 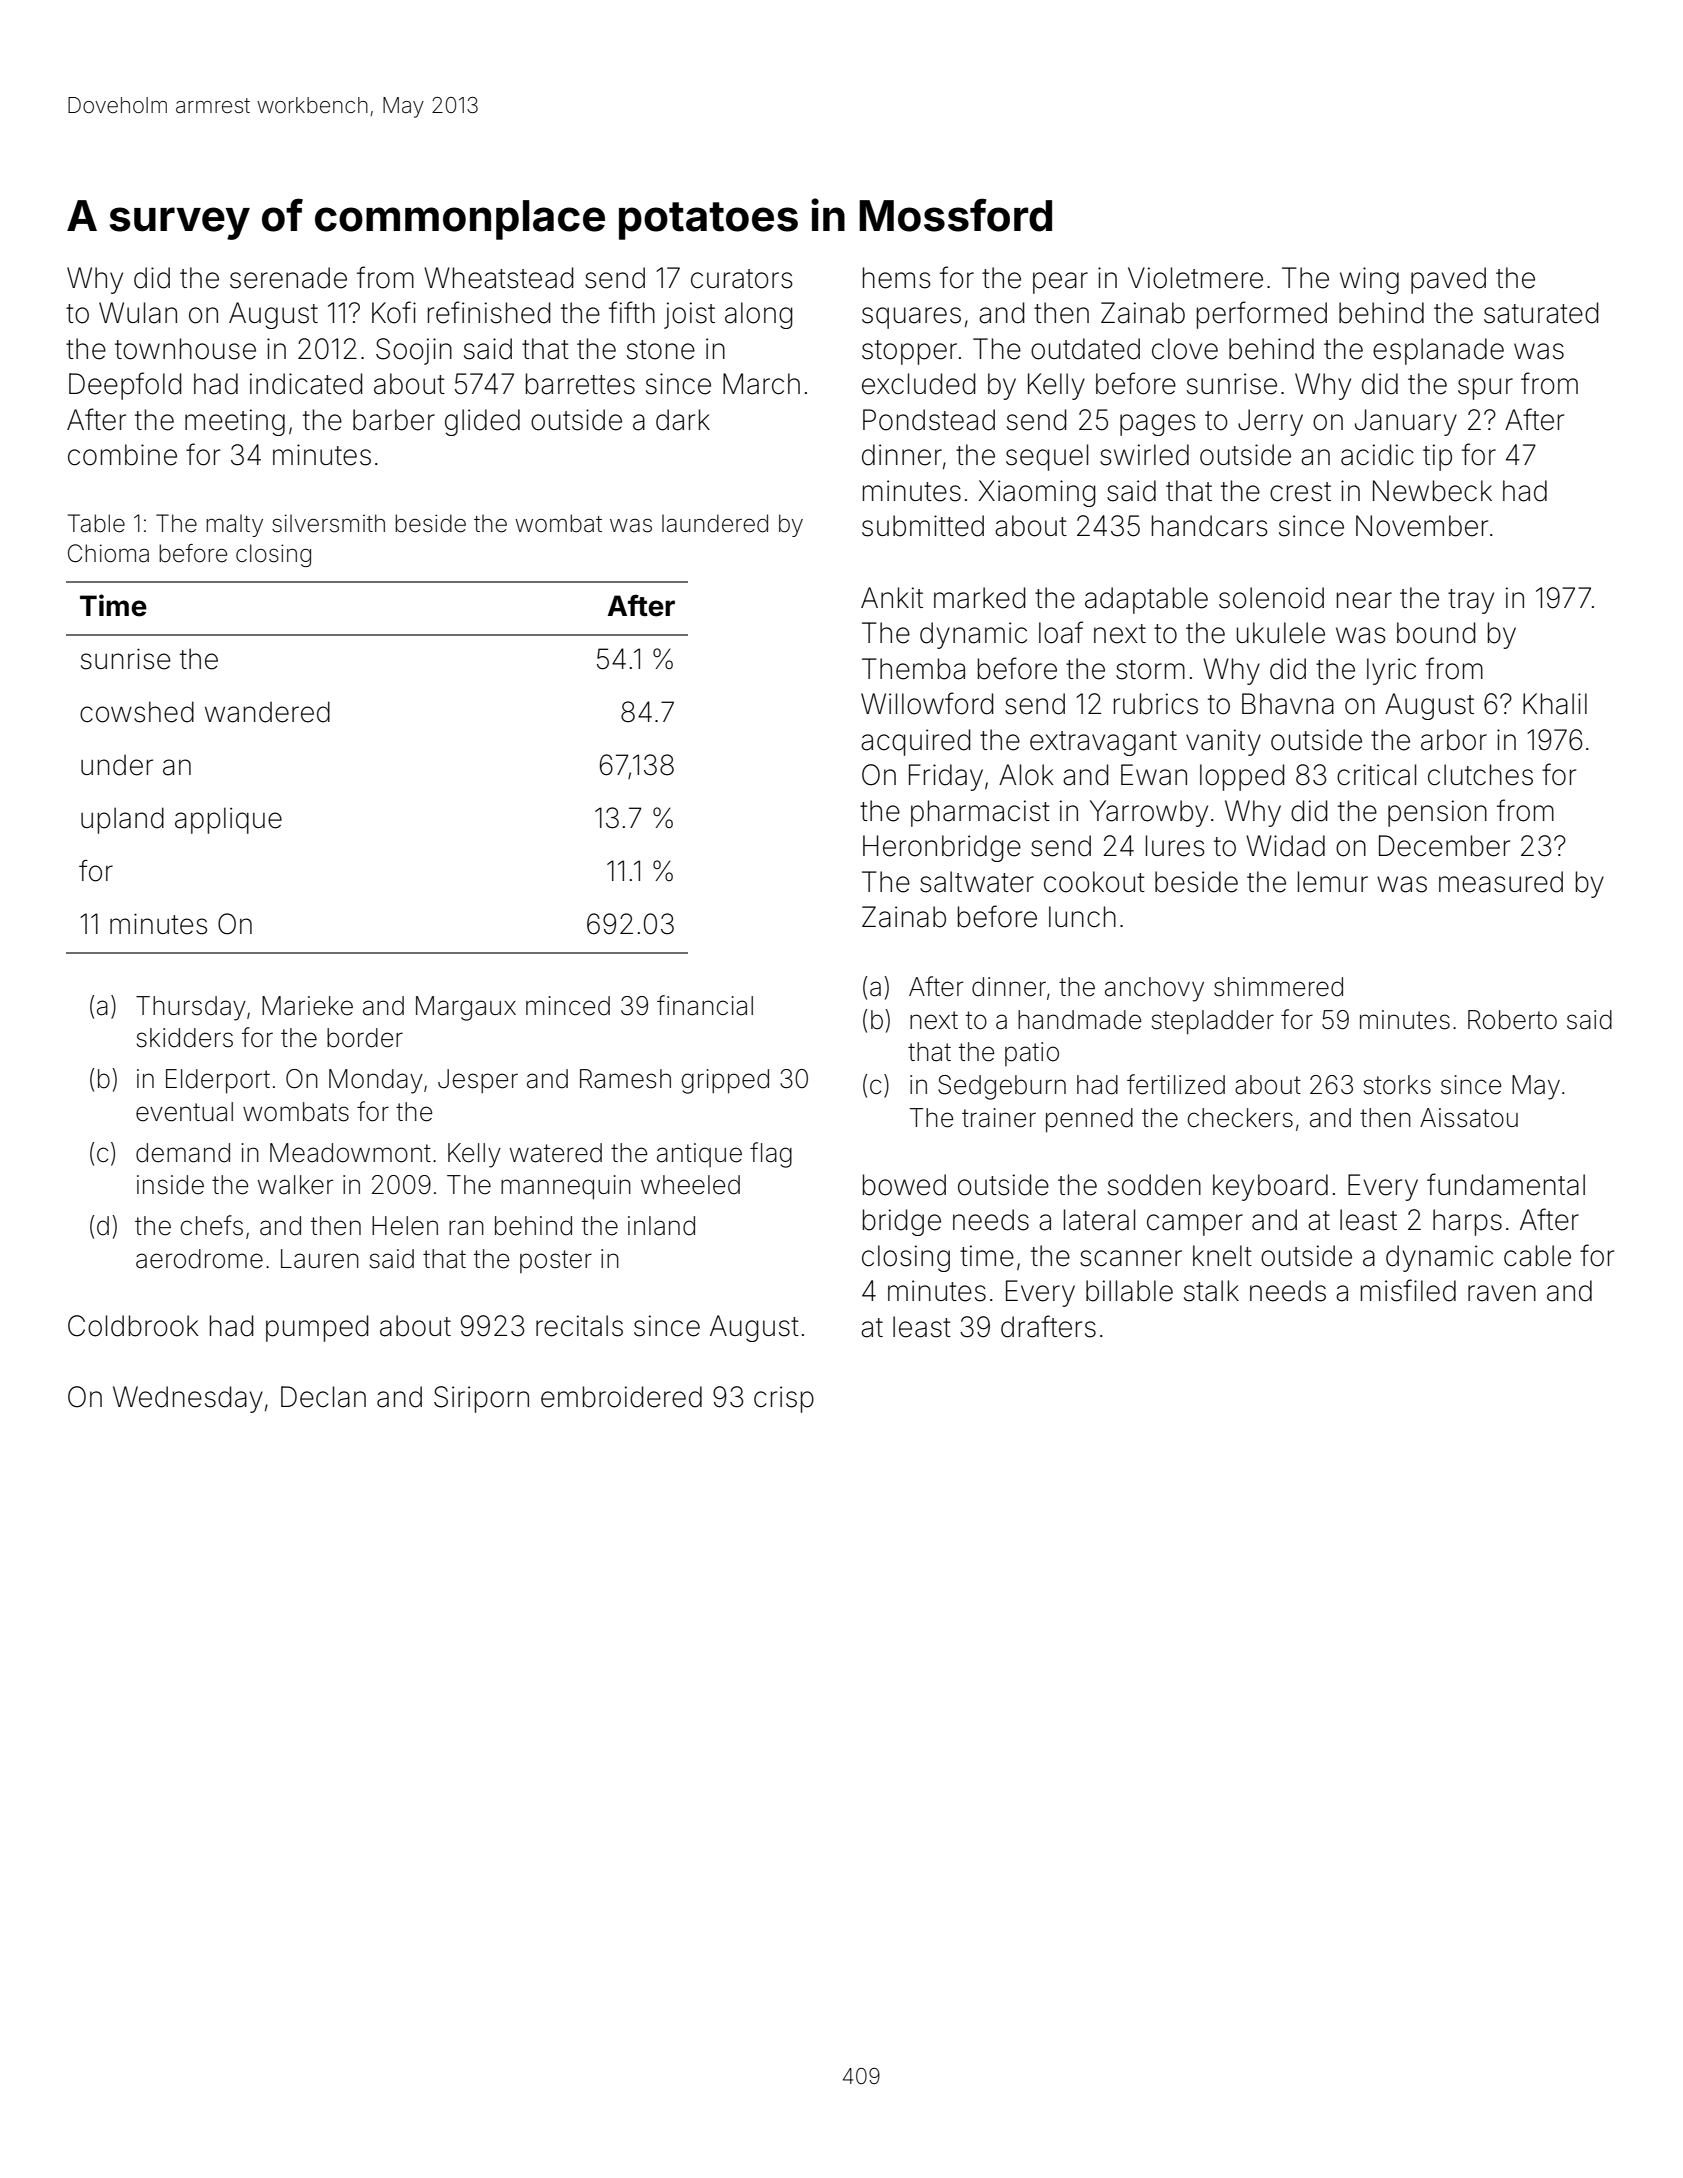 I want to click on Wheatstead, so click(x=498, y=278).
